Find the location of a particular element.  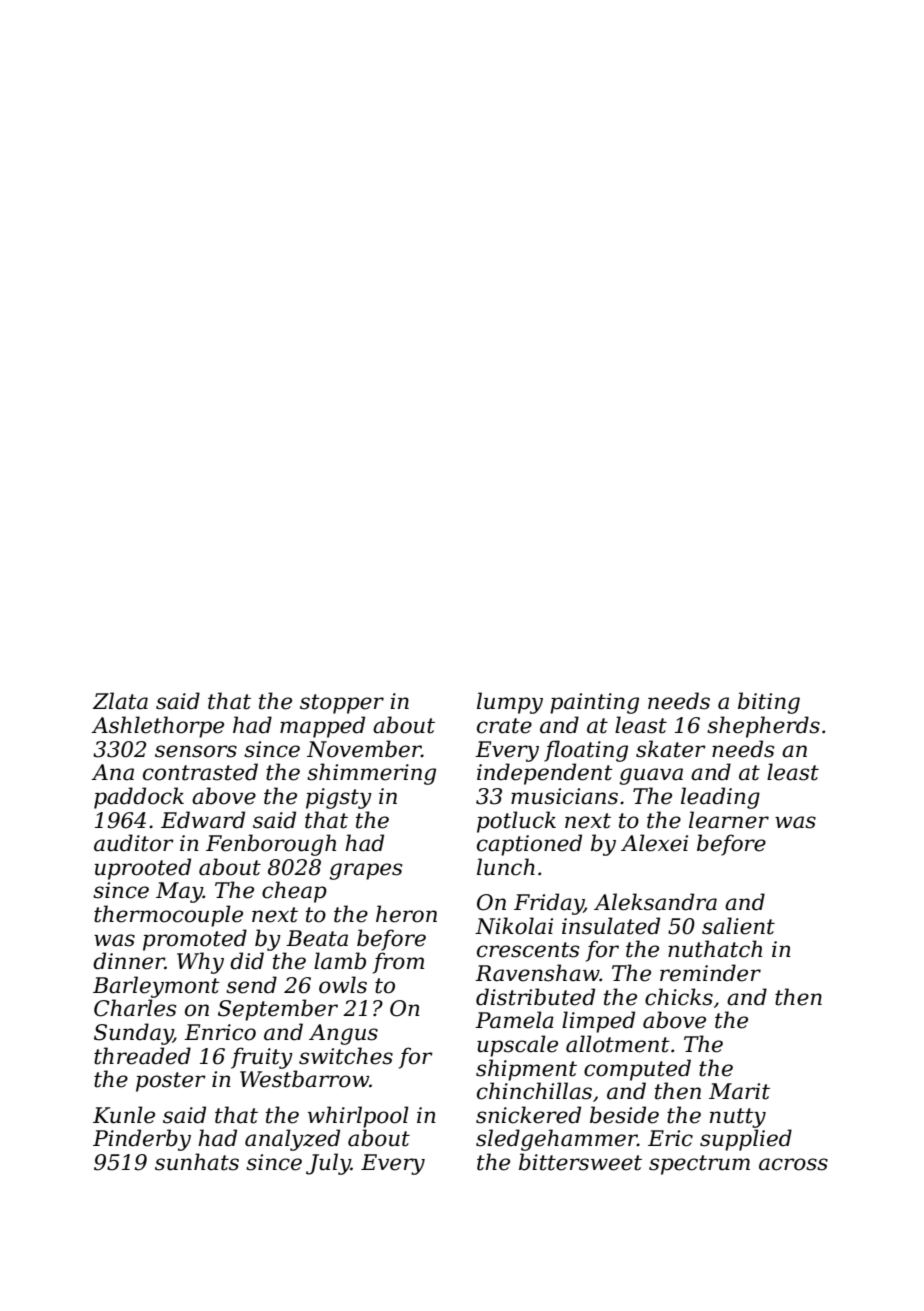

contrasted is located at coordinates (200, 772).
